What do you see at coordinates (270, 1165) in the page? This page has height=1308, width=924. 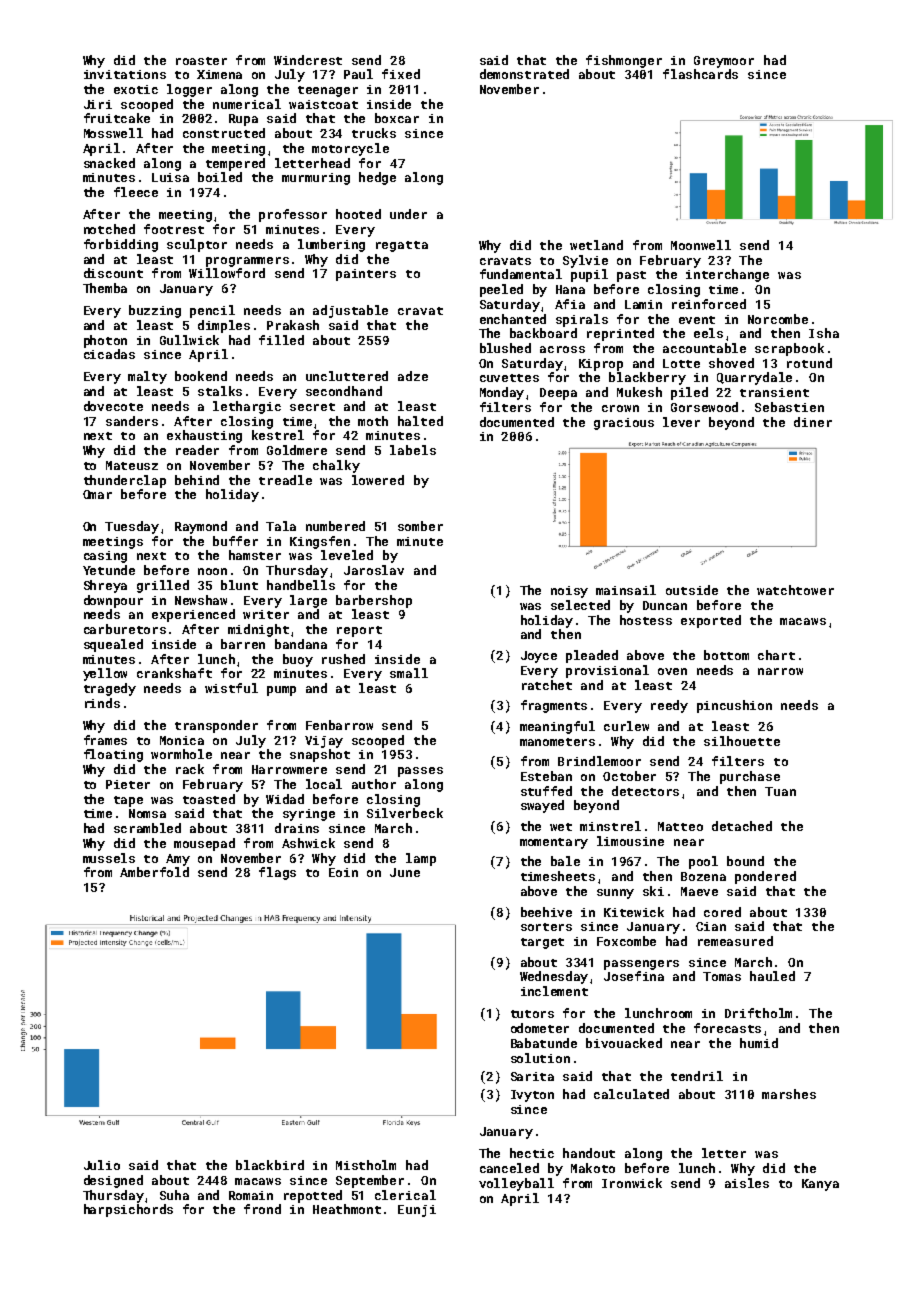 I see `blackbird` at bounding box center [270, 1165].
